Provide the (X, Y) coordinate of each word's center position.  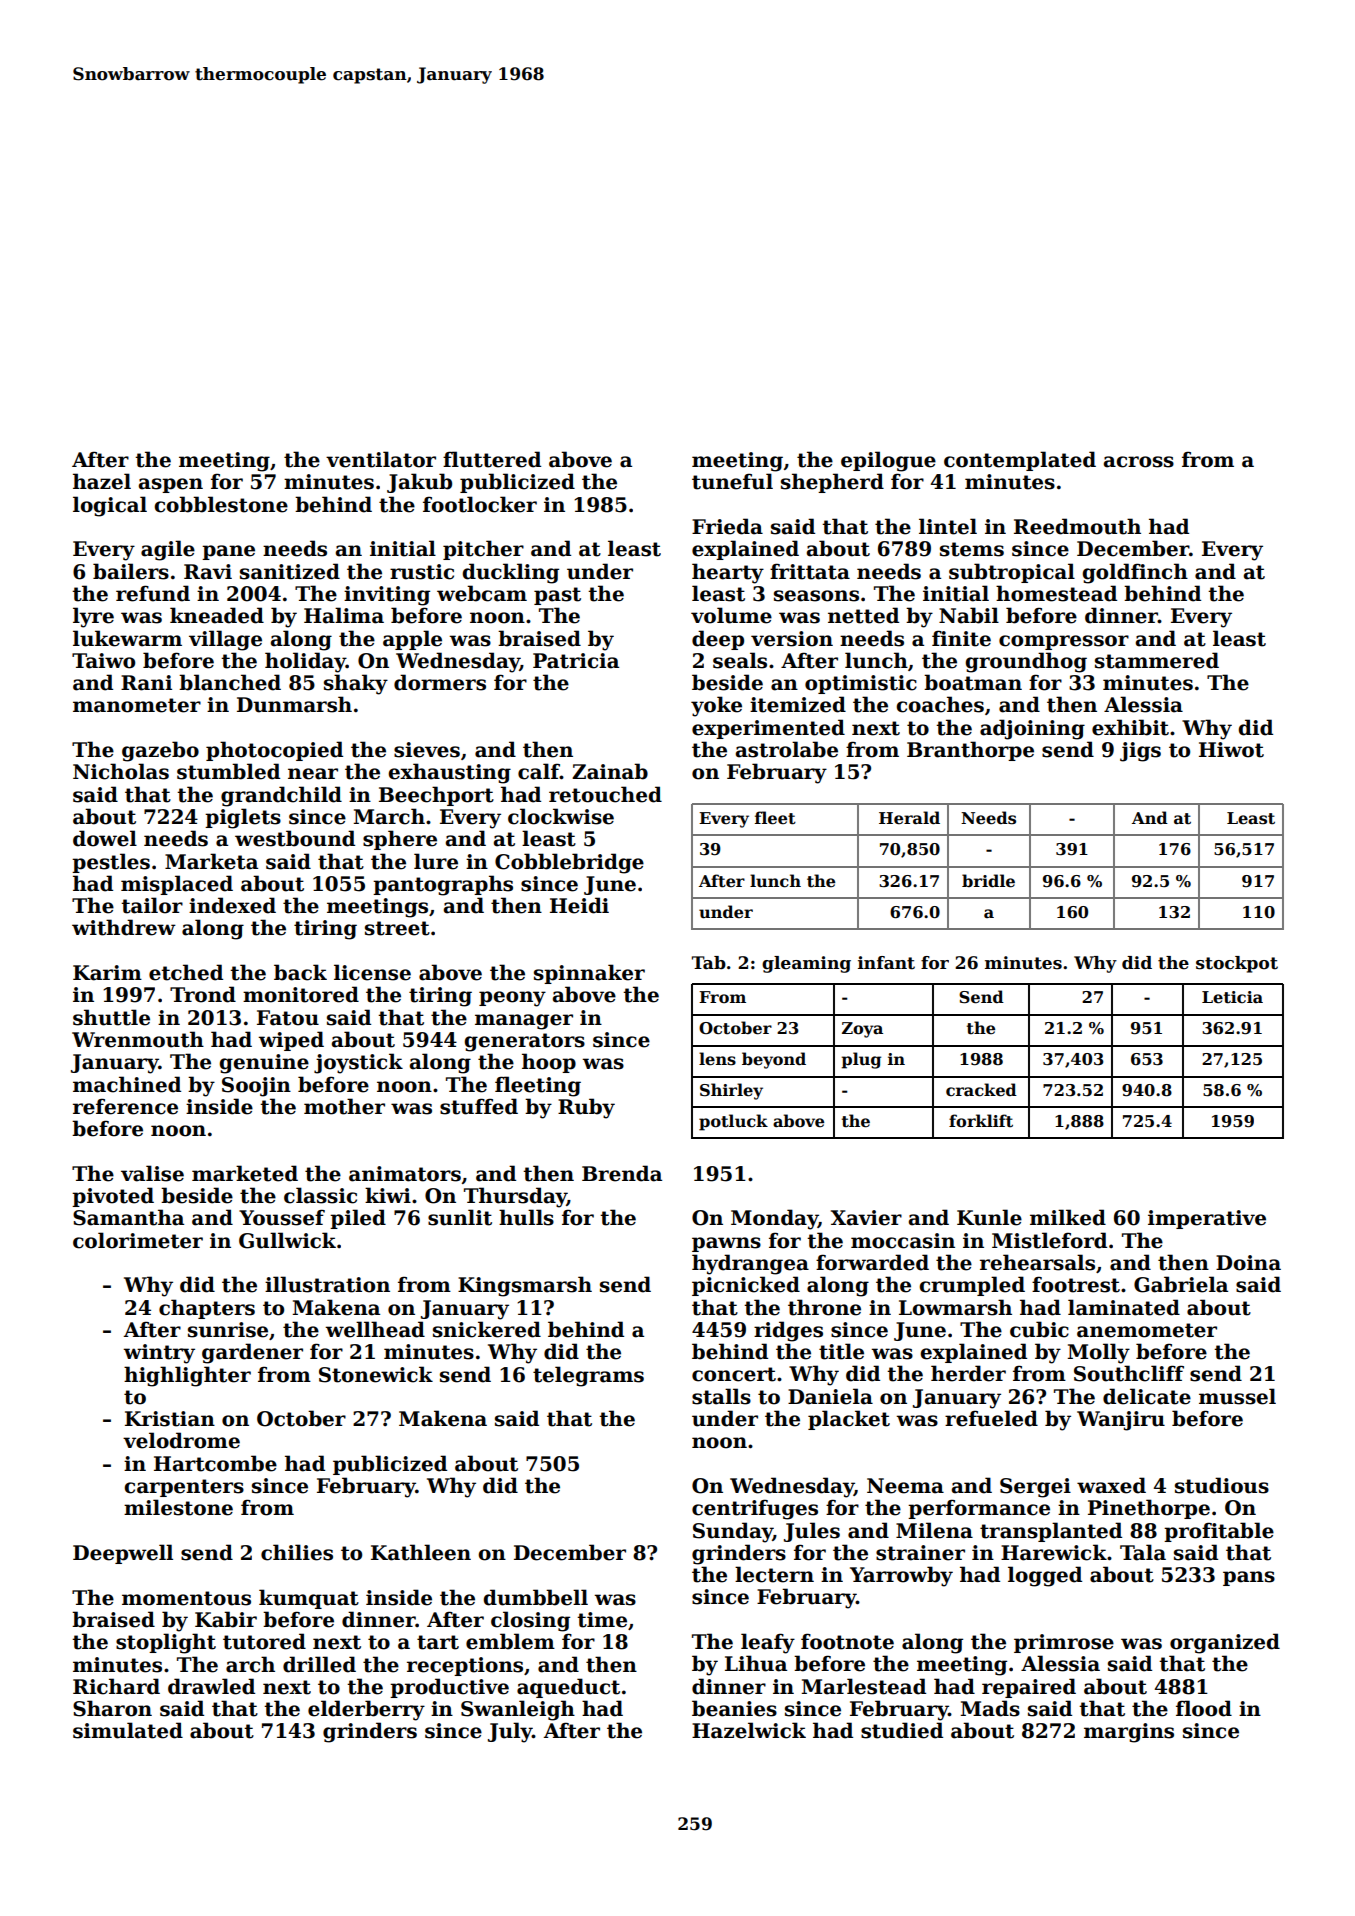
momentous (186, 1598)
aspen (171, 485)
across (1139, 462)
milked (1068, 1217)
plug (861, 1060)
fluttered (492, 459)
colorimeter (138, 1240)
